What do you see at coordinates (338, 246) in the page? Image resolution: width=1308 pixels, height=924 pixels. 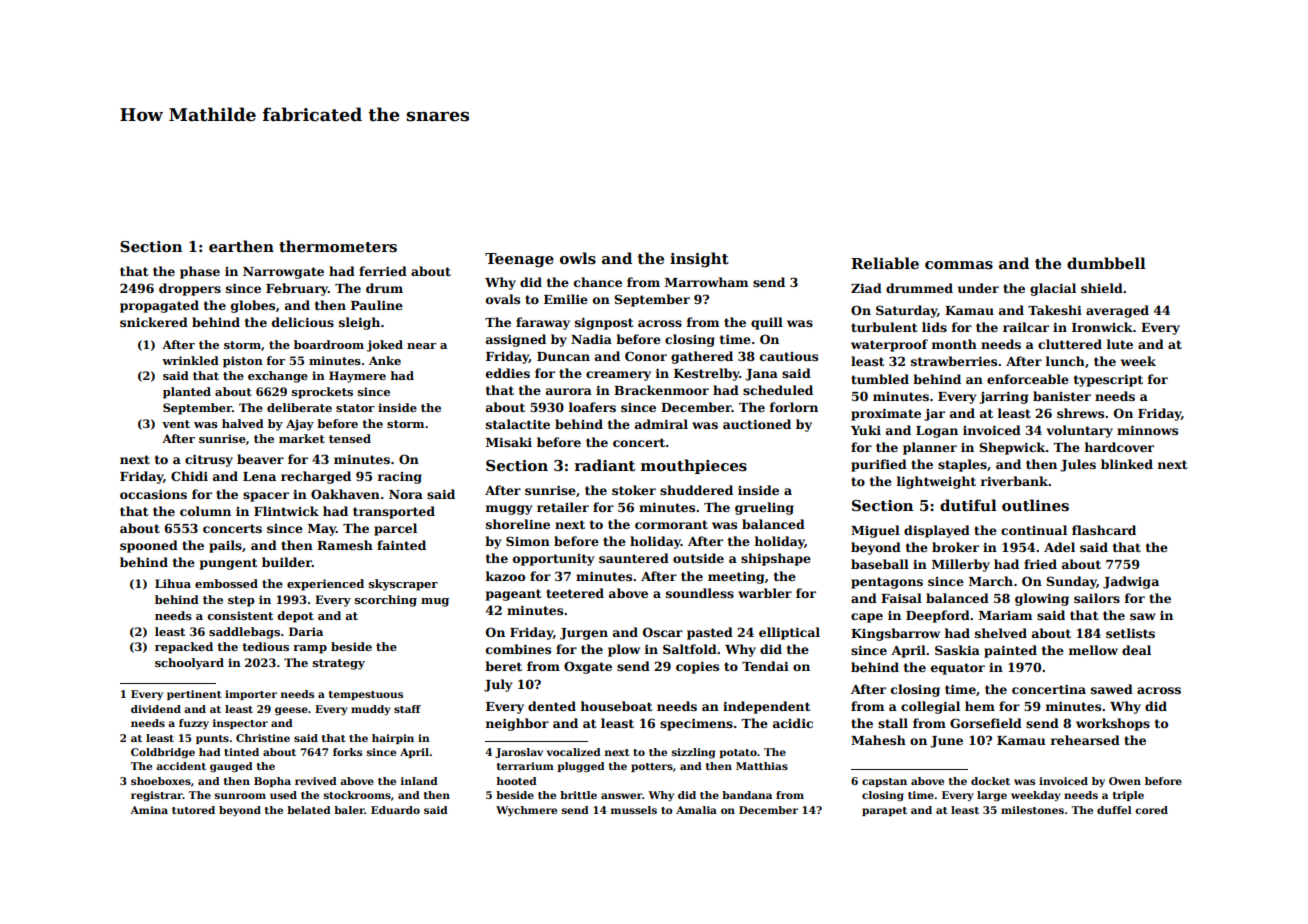 I see `thermometers` at bounding box center [338, 246].
